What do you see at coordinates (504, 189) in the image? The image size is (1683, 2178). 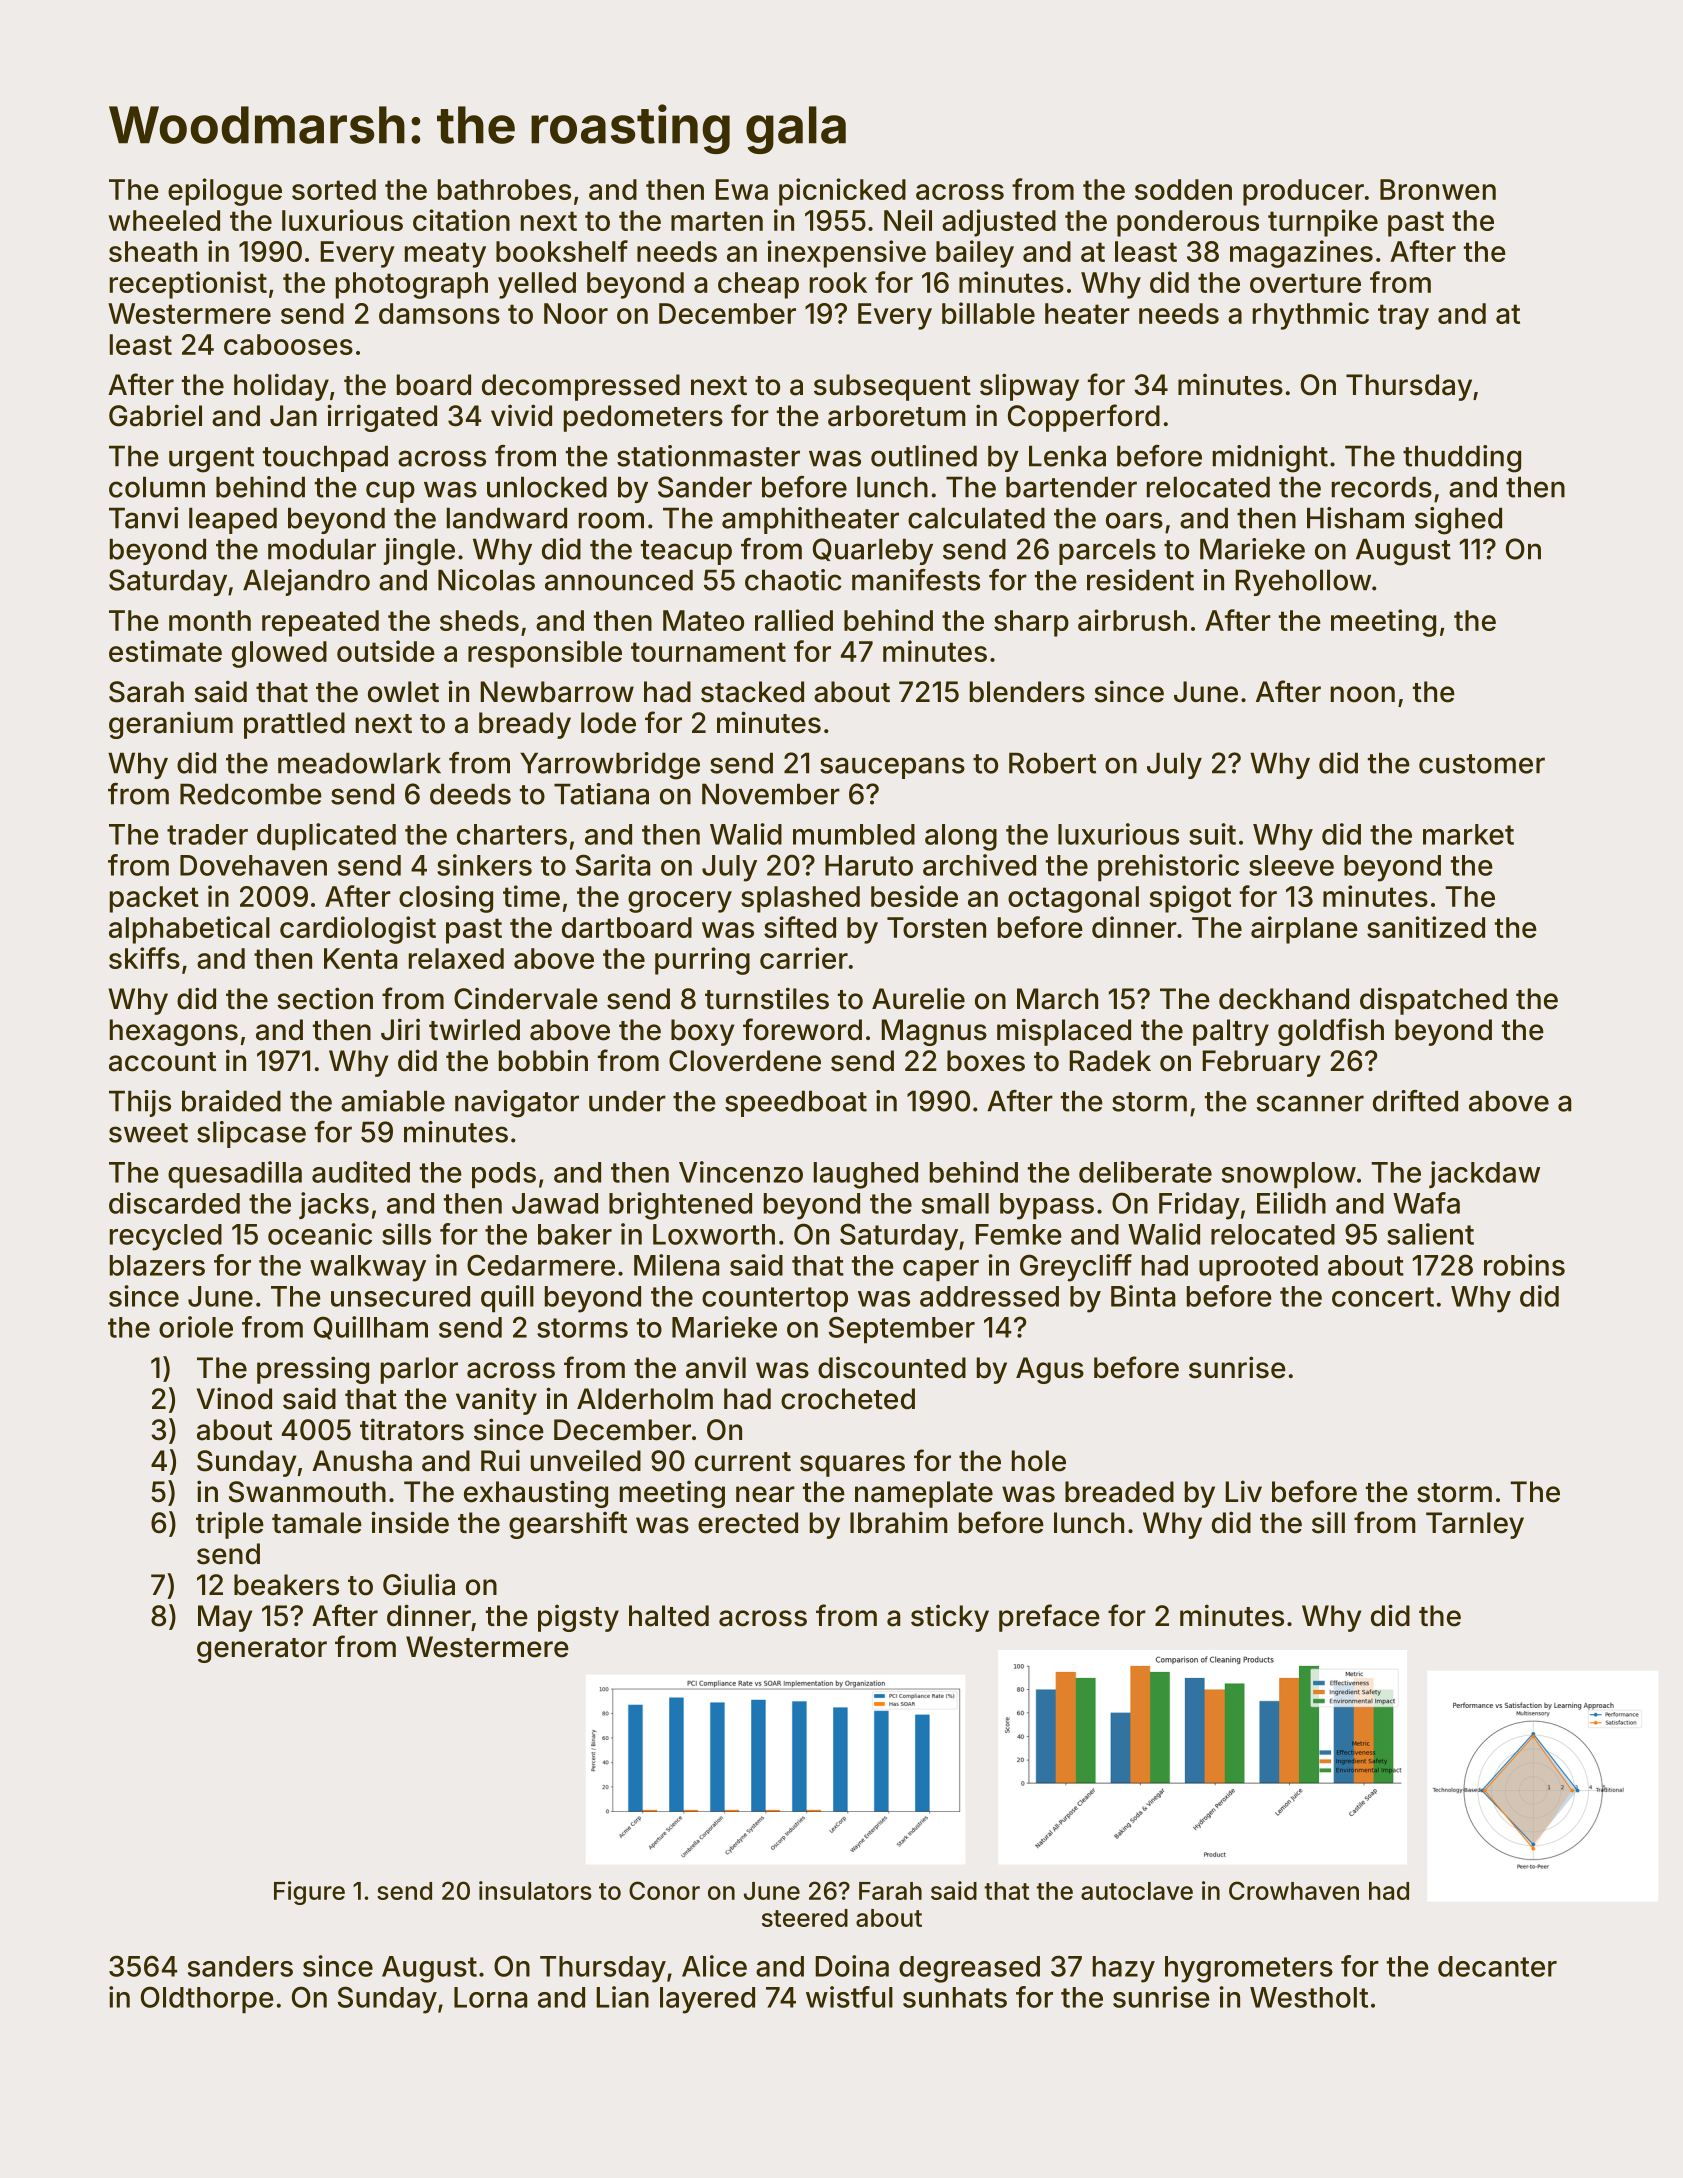 I see `bathrobes` at bounding box center [504, 189].
